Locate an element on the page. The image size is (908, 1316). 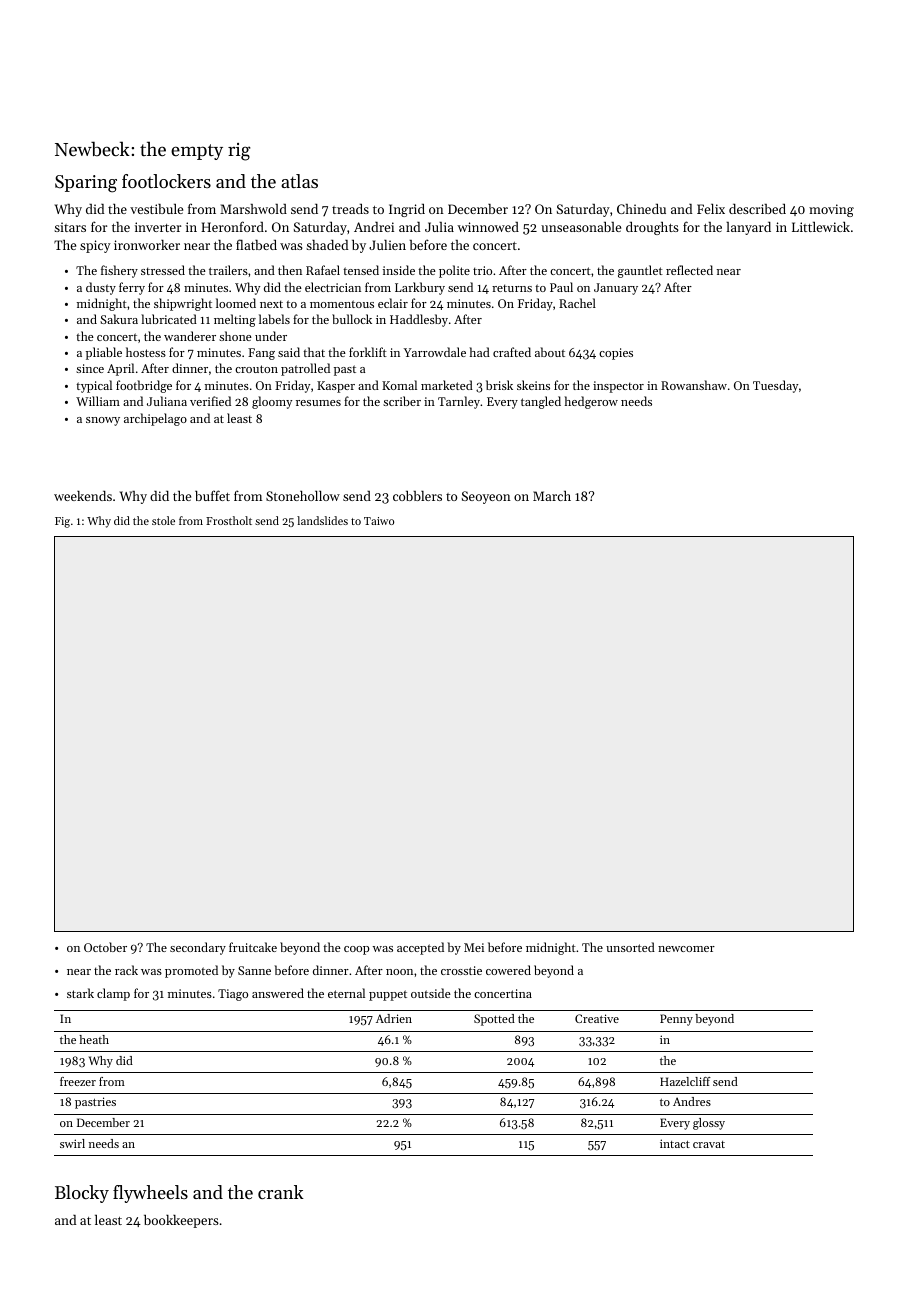
atlas is located at coordinates (299, 181).
